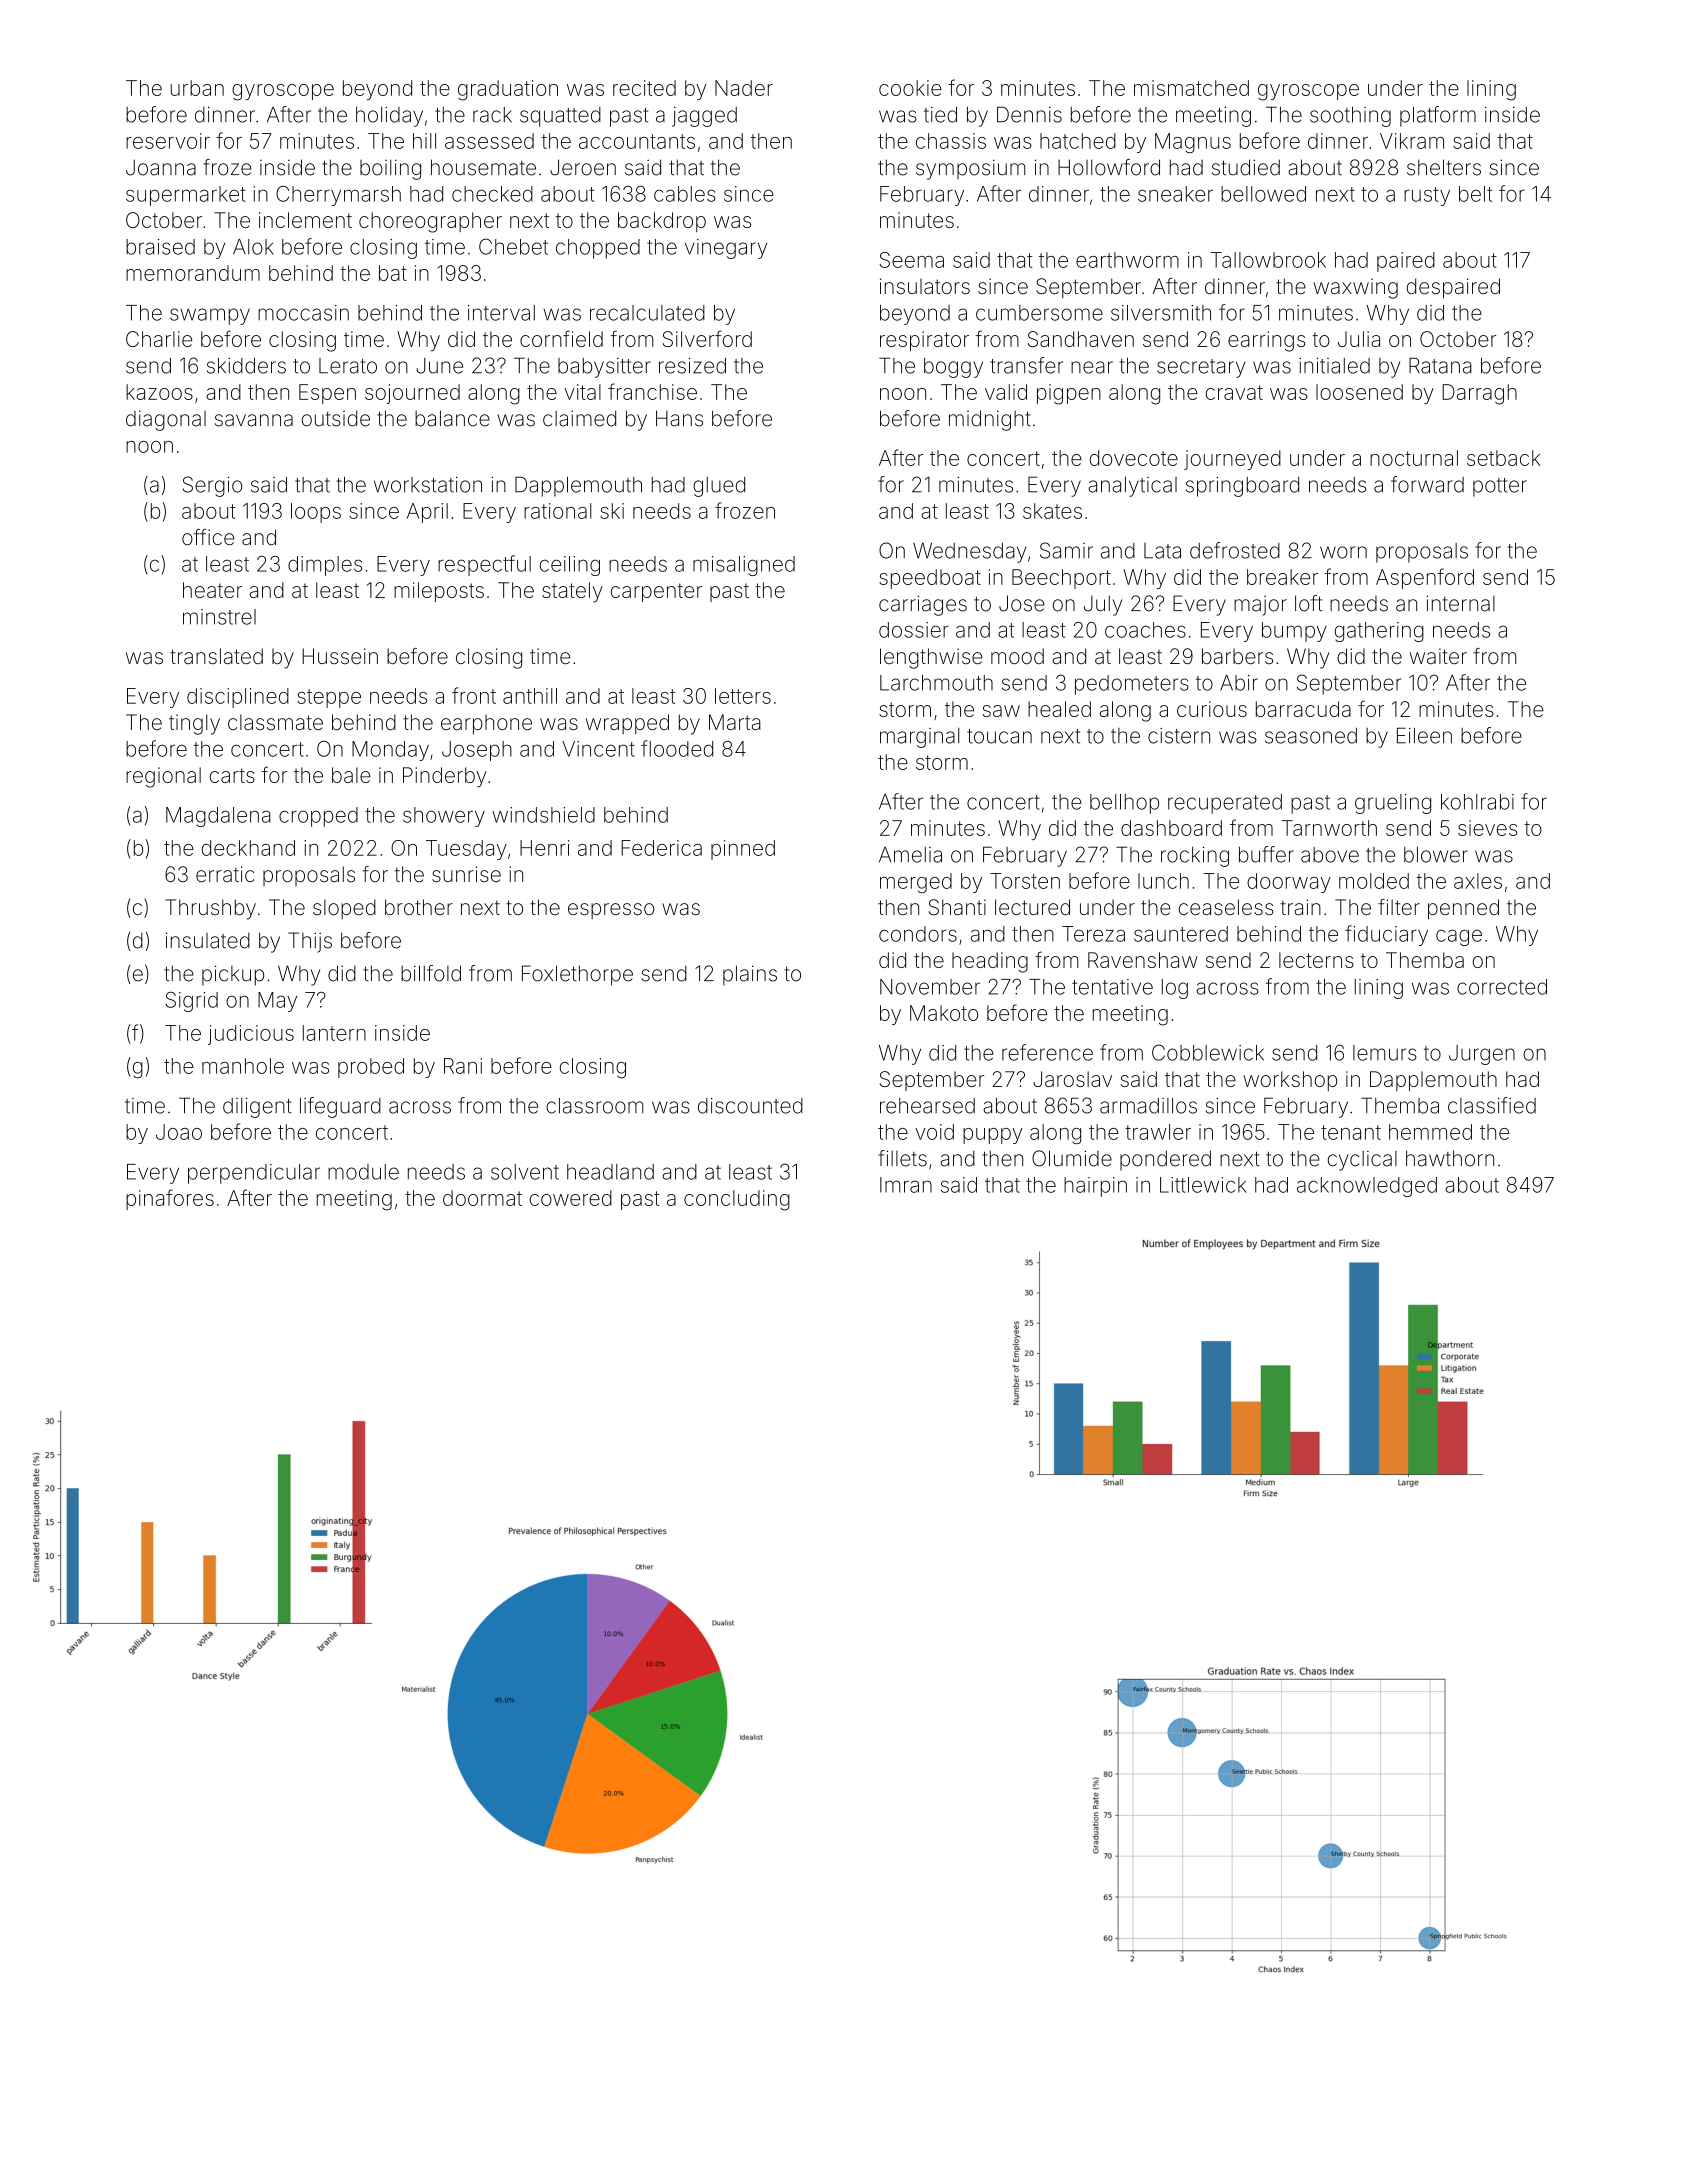 Image resolution: width=1683 pixels, height=2178 pixels. Describe the element at coordinates (390, 169) in the screenshot. I see `boiling` at that location.
